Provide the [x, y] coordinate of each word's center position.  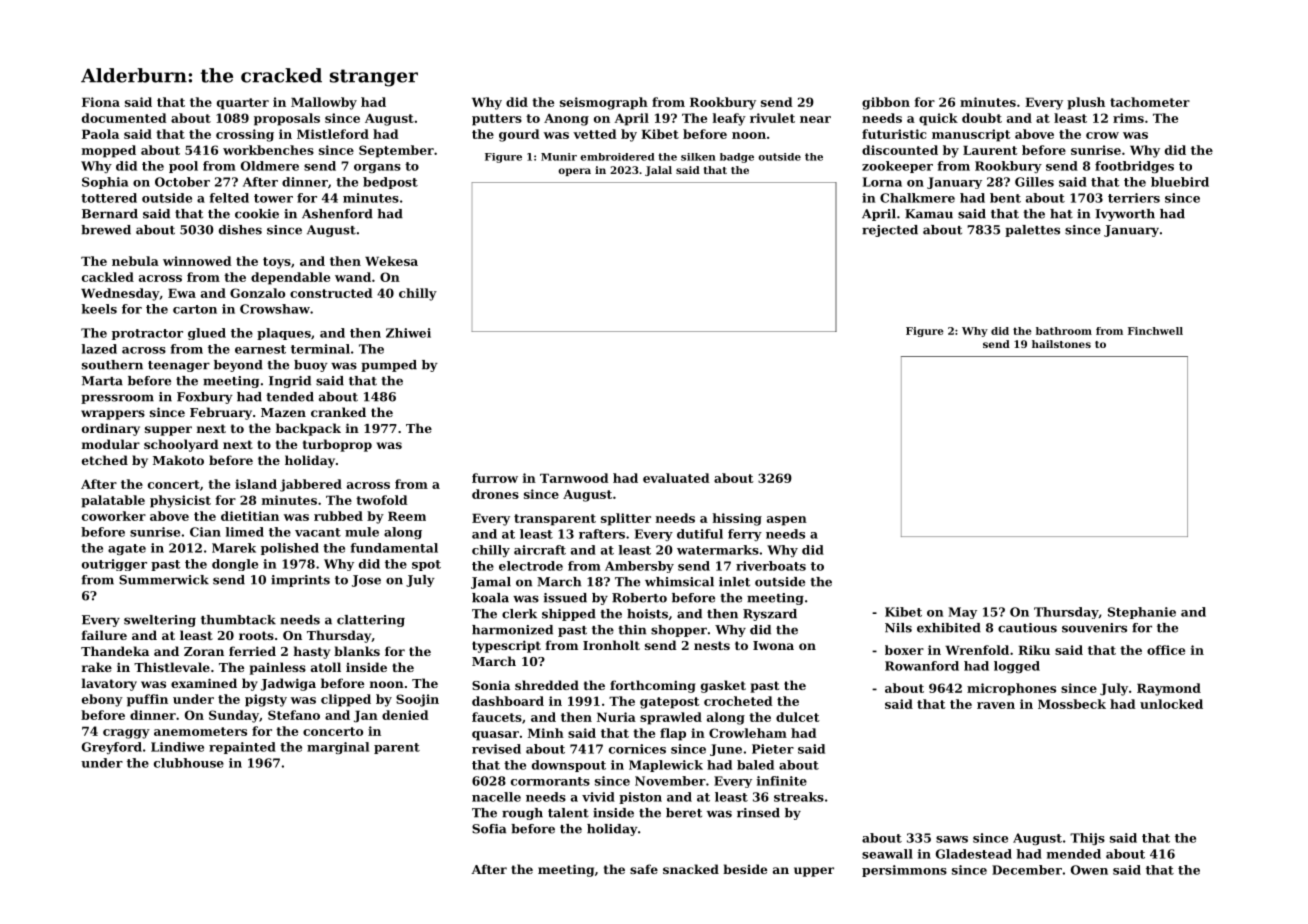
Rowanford [922, 666]
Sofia [489, 829]
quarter [243, 104]
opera [574, 172]
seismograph [604, 103]
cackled [108, 277]
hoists [647, 614]
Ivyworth [1125, 215]
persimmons [904, 871]
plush [1086, 103]
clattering [371, 621]
